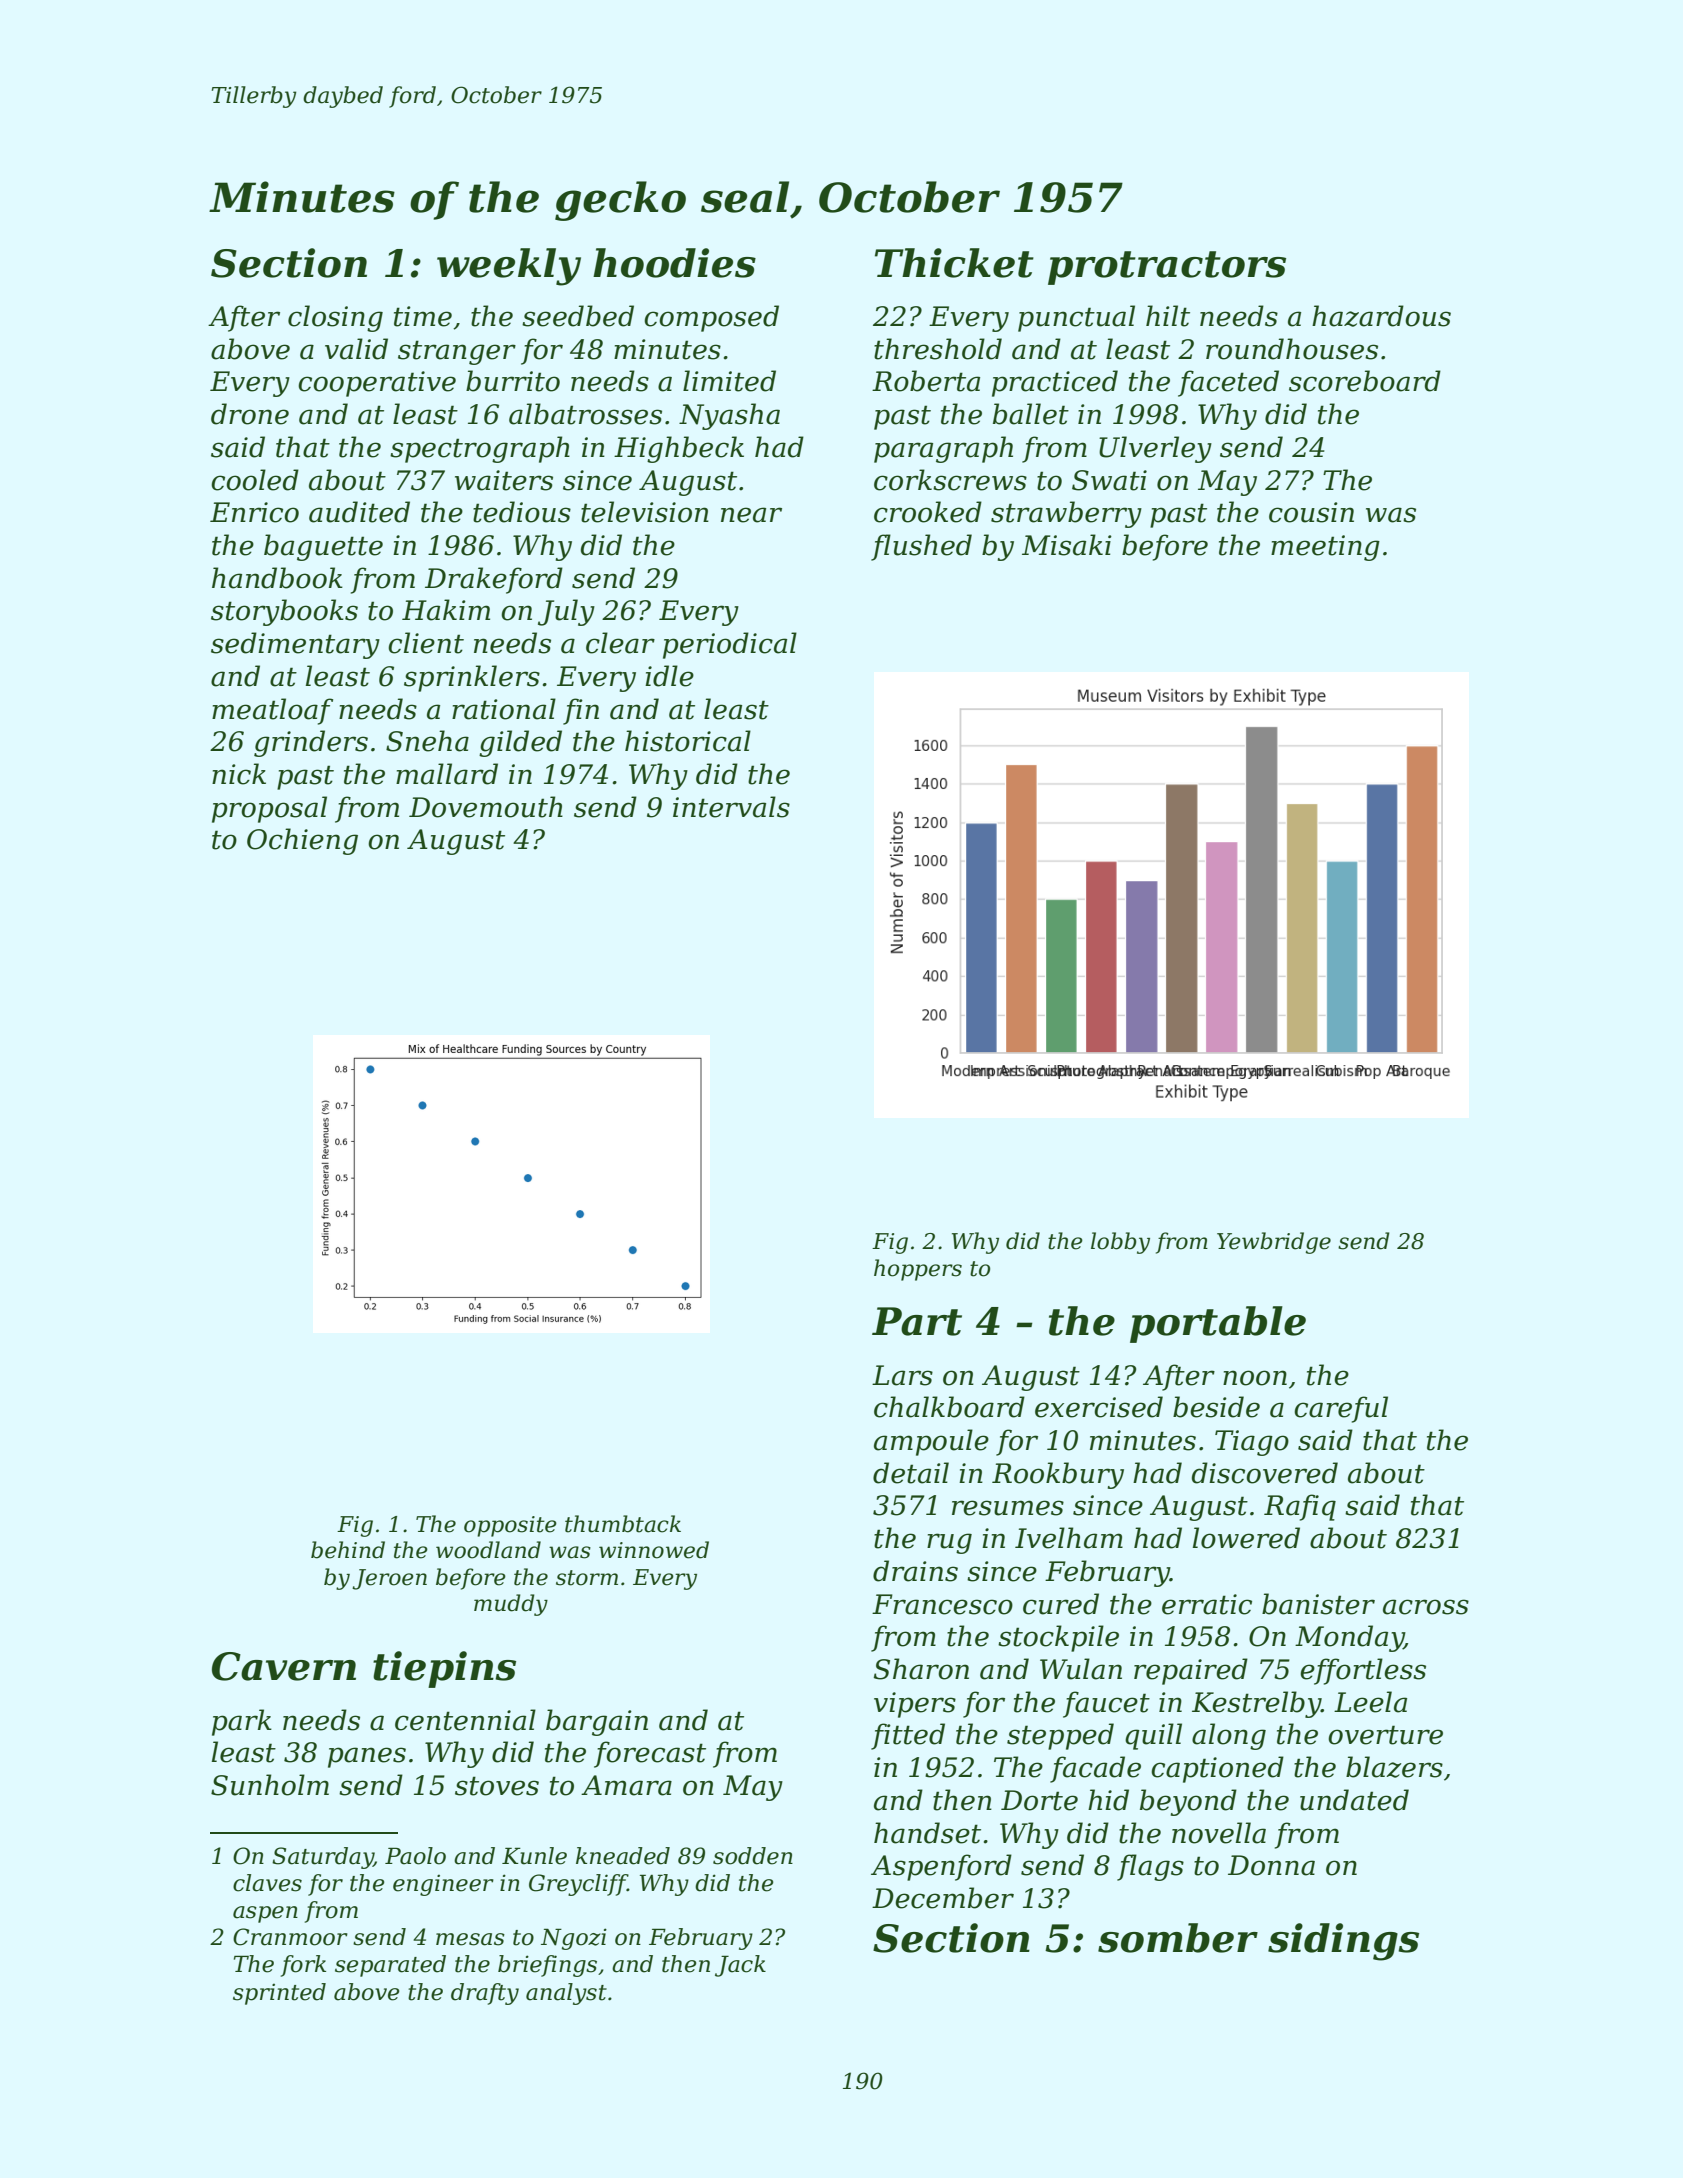 This screenshot has width=1683, height=2178. I want to click on intervals, so click(731, 807).
